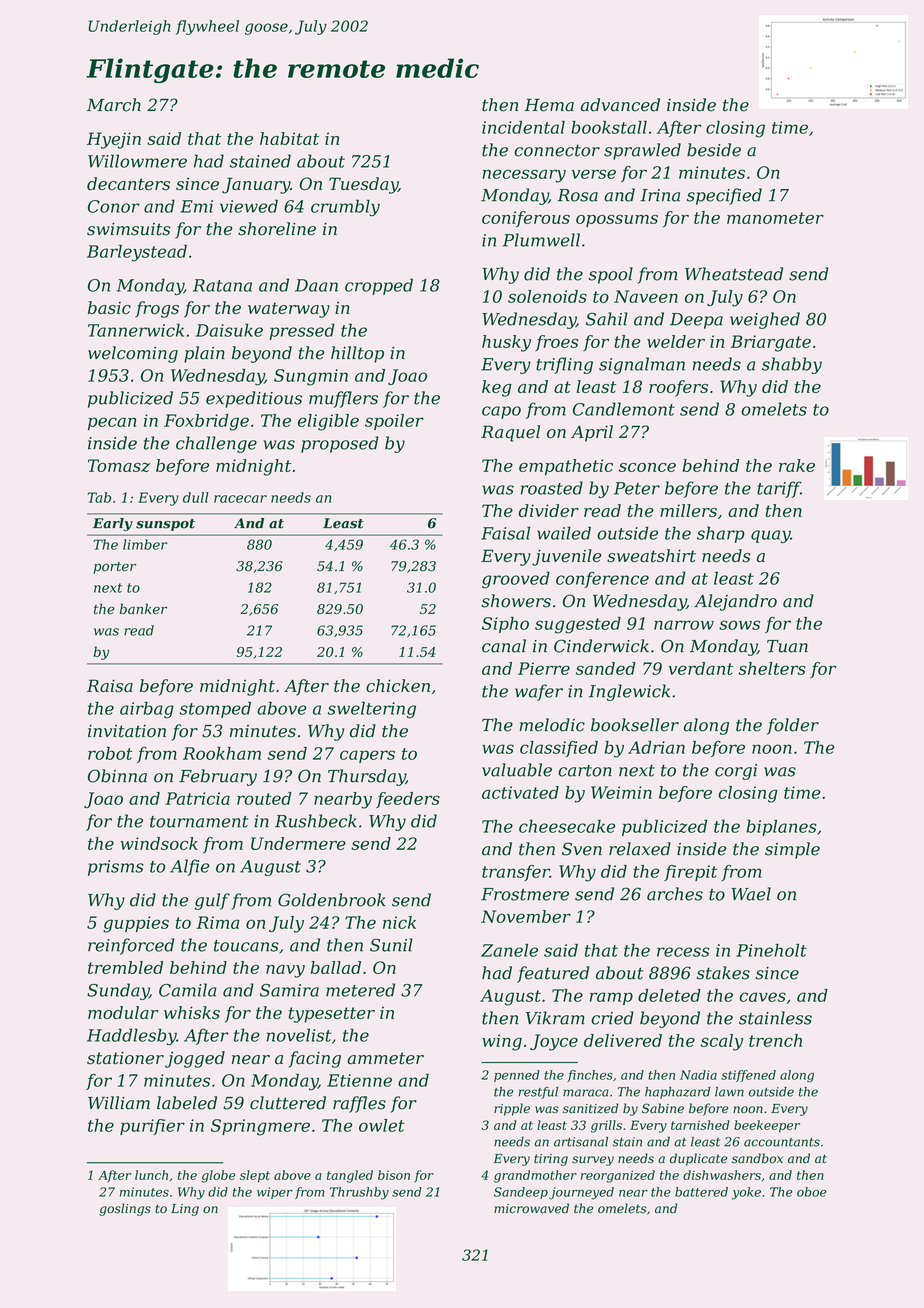  What do you see at coordinates (617, 220) in the page?
I see `opossums` at bounding box center [617, 220].
